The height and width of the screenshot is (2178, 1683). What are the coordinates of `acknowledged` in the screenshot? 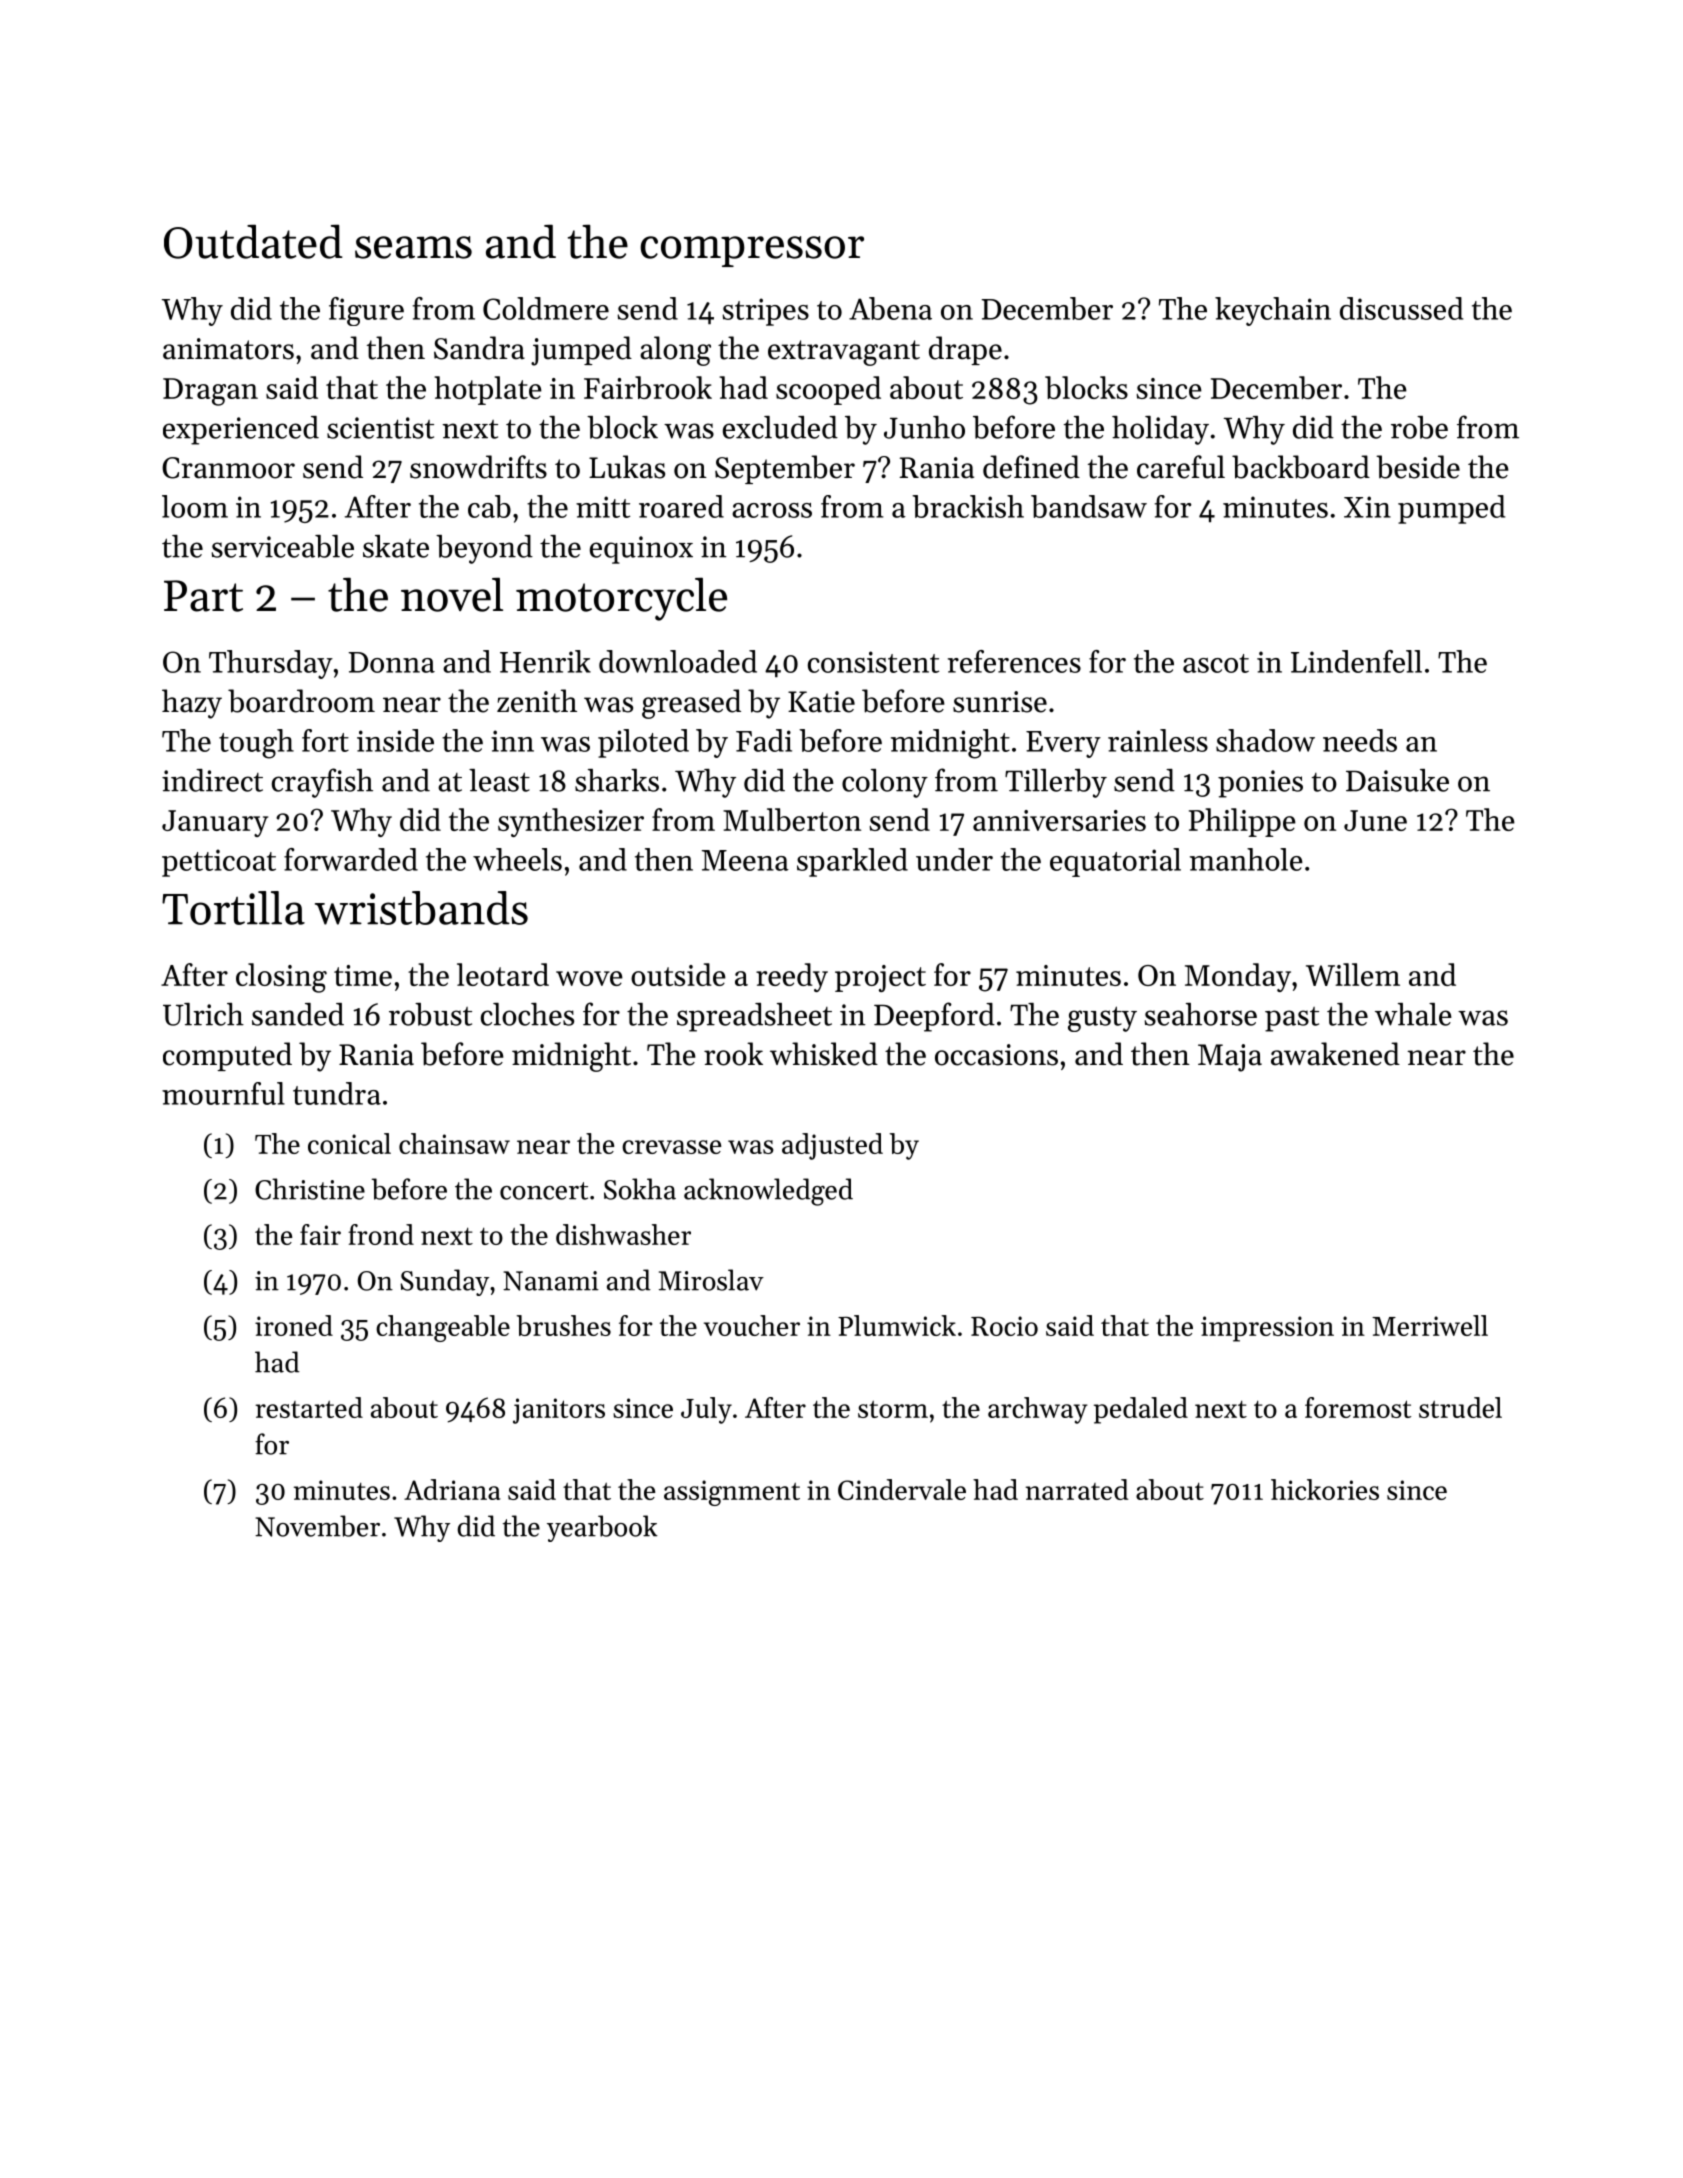 It's located at (768, 1192).
